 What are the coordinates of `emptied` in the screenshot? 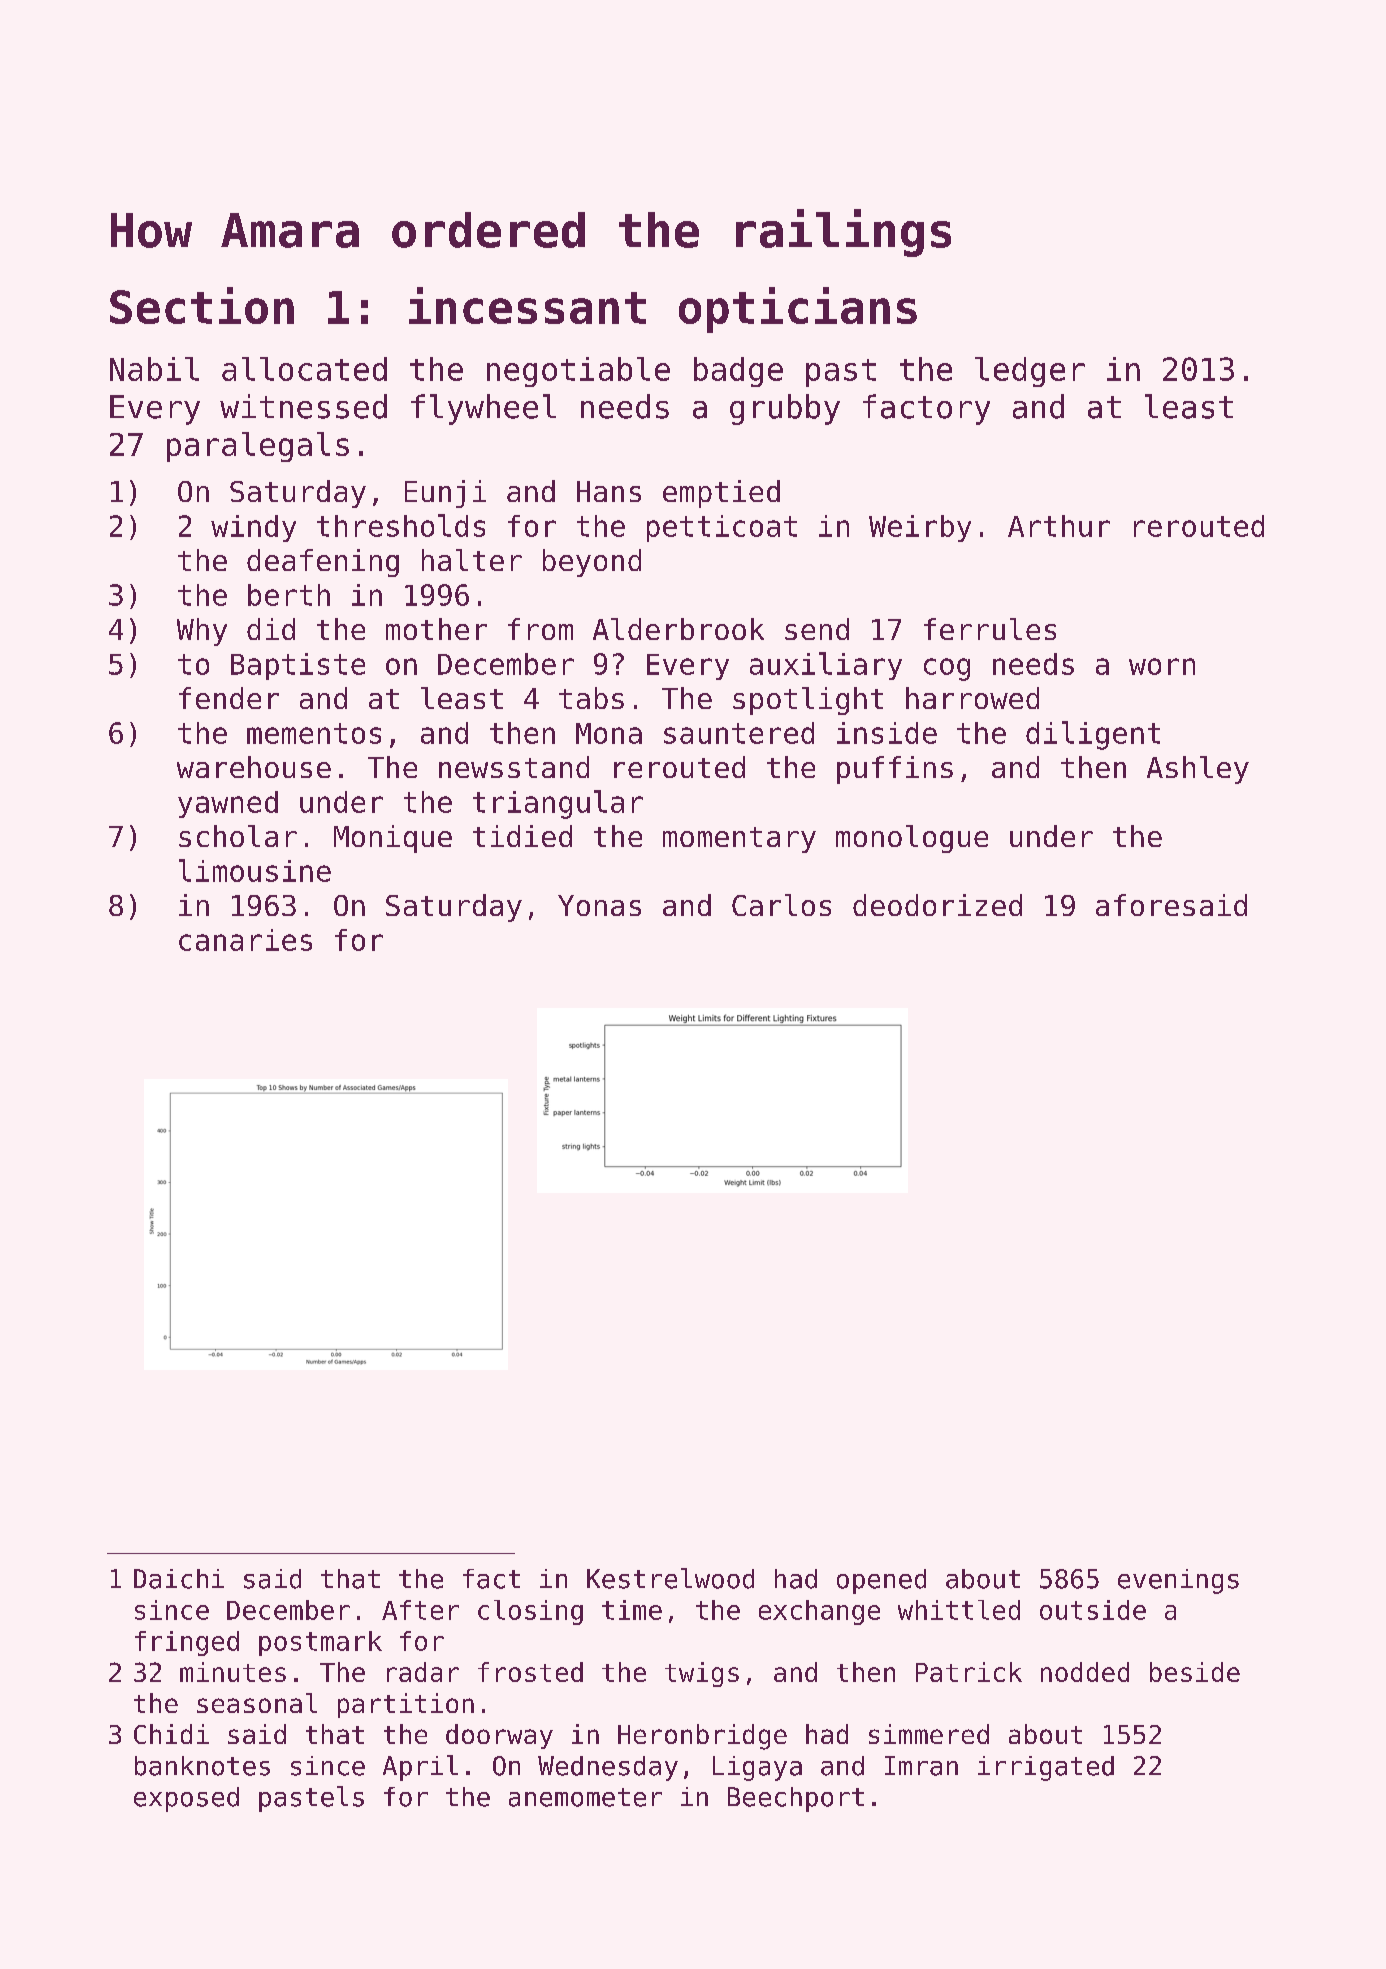 It's located at (721, 494).
